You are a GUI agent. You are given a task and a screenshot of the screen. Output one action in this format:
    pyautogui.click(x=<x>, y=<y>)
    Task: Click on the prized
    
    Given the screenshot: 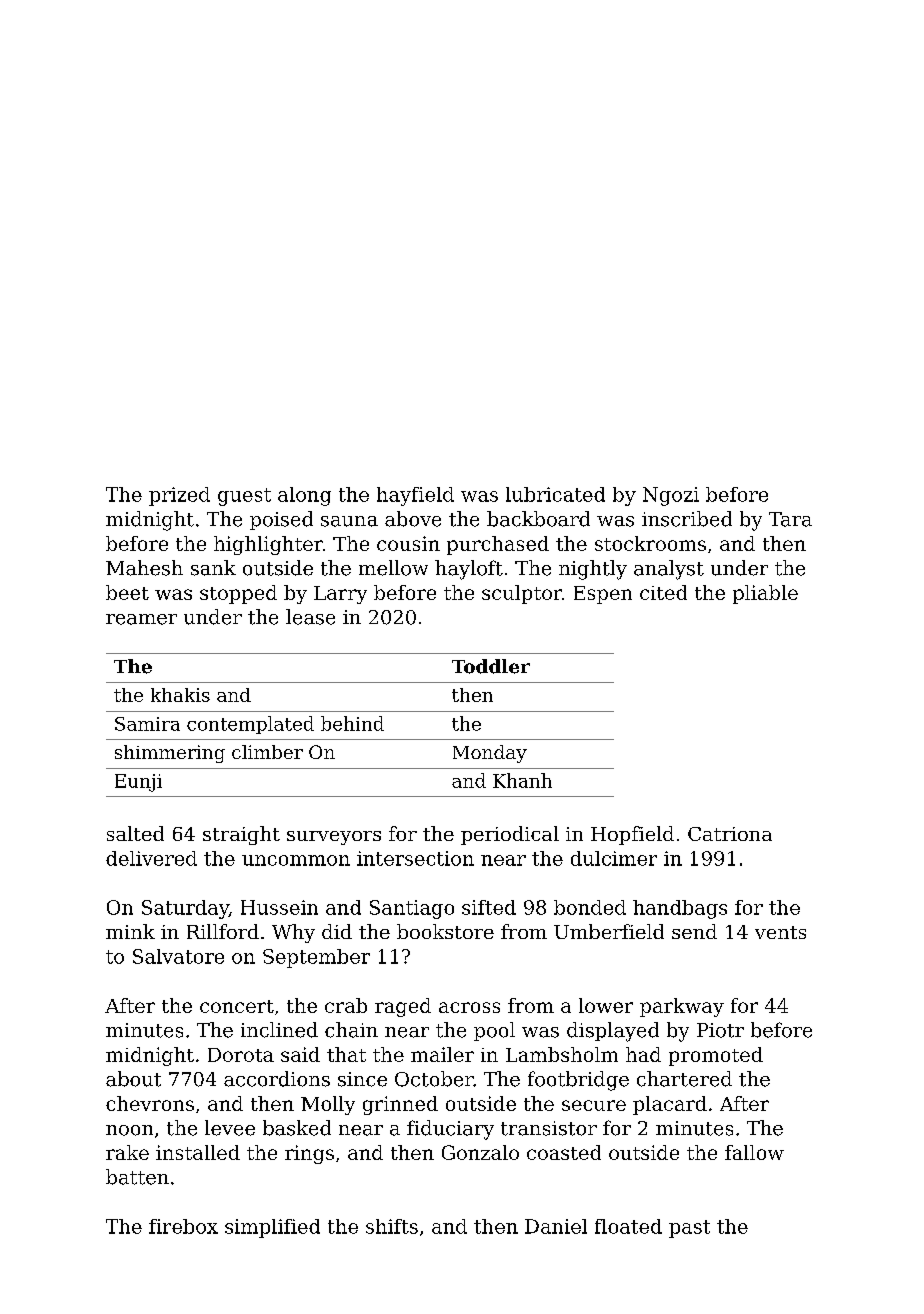 What is the action you would take?
    pyautogui.click(x=179, y=496)
